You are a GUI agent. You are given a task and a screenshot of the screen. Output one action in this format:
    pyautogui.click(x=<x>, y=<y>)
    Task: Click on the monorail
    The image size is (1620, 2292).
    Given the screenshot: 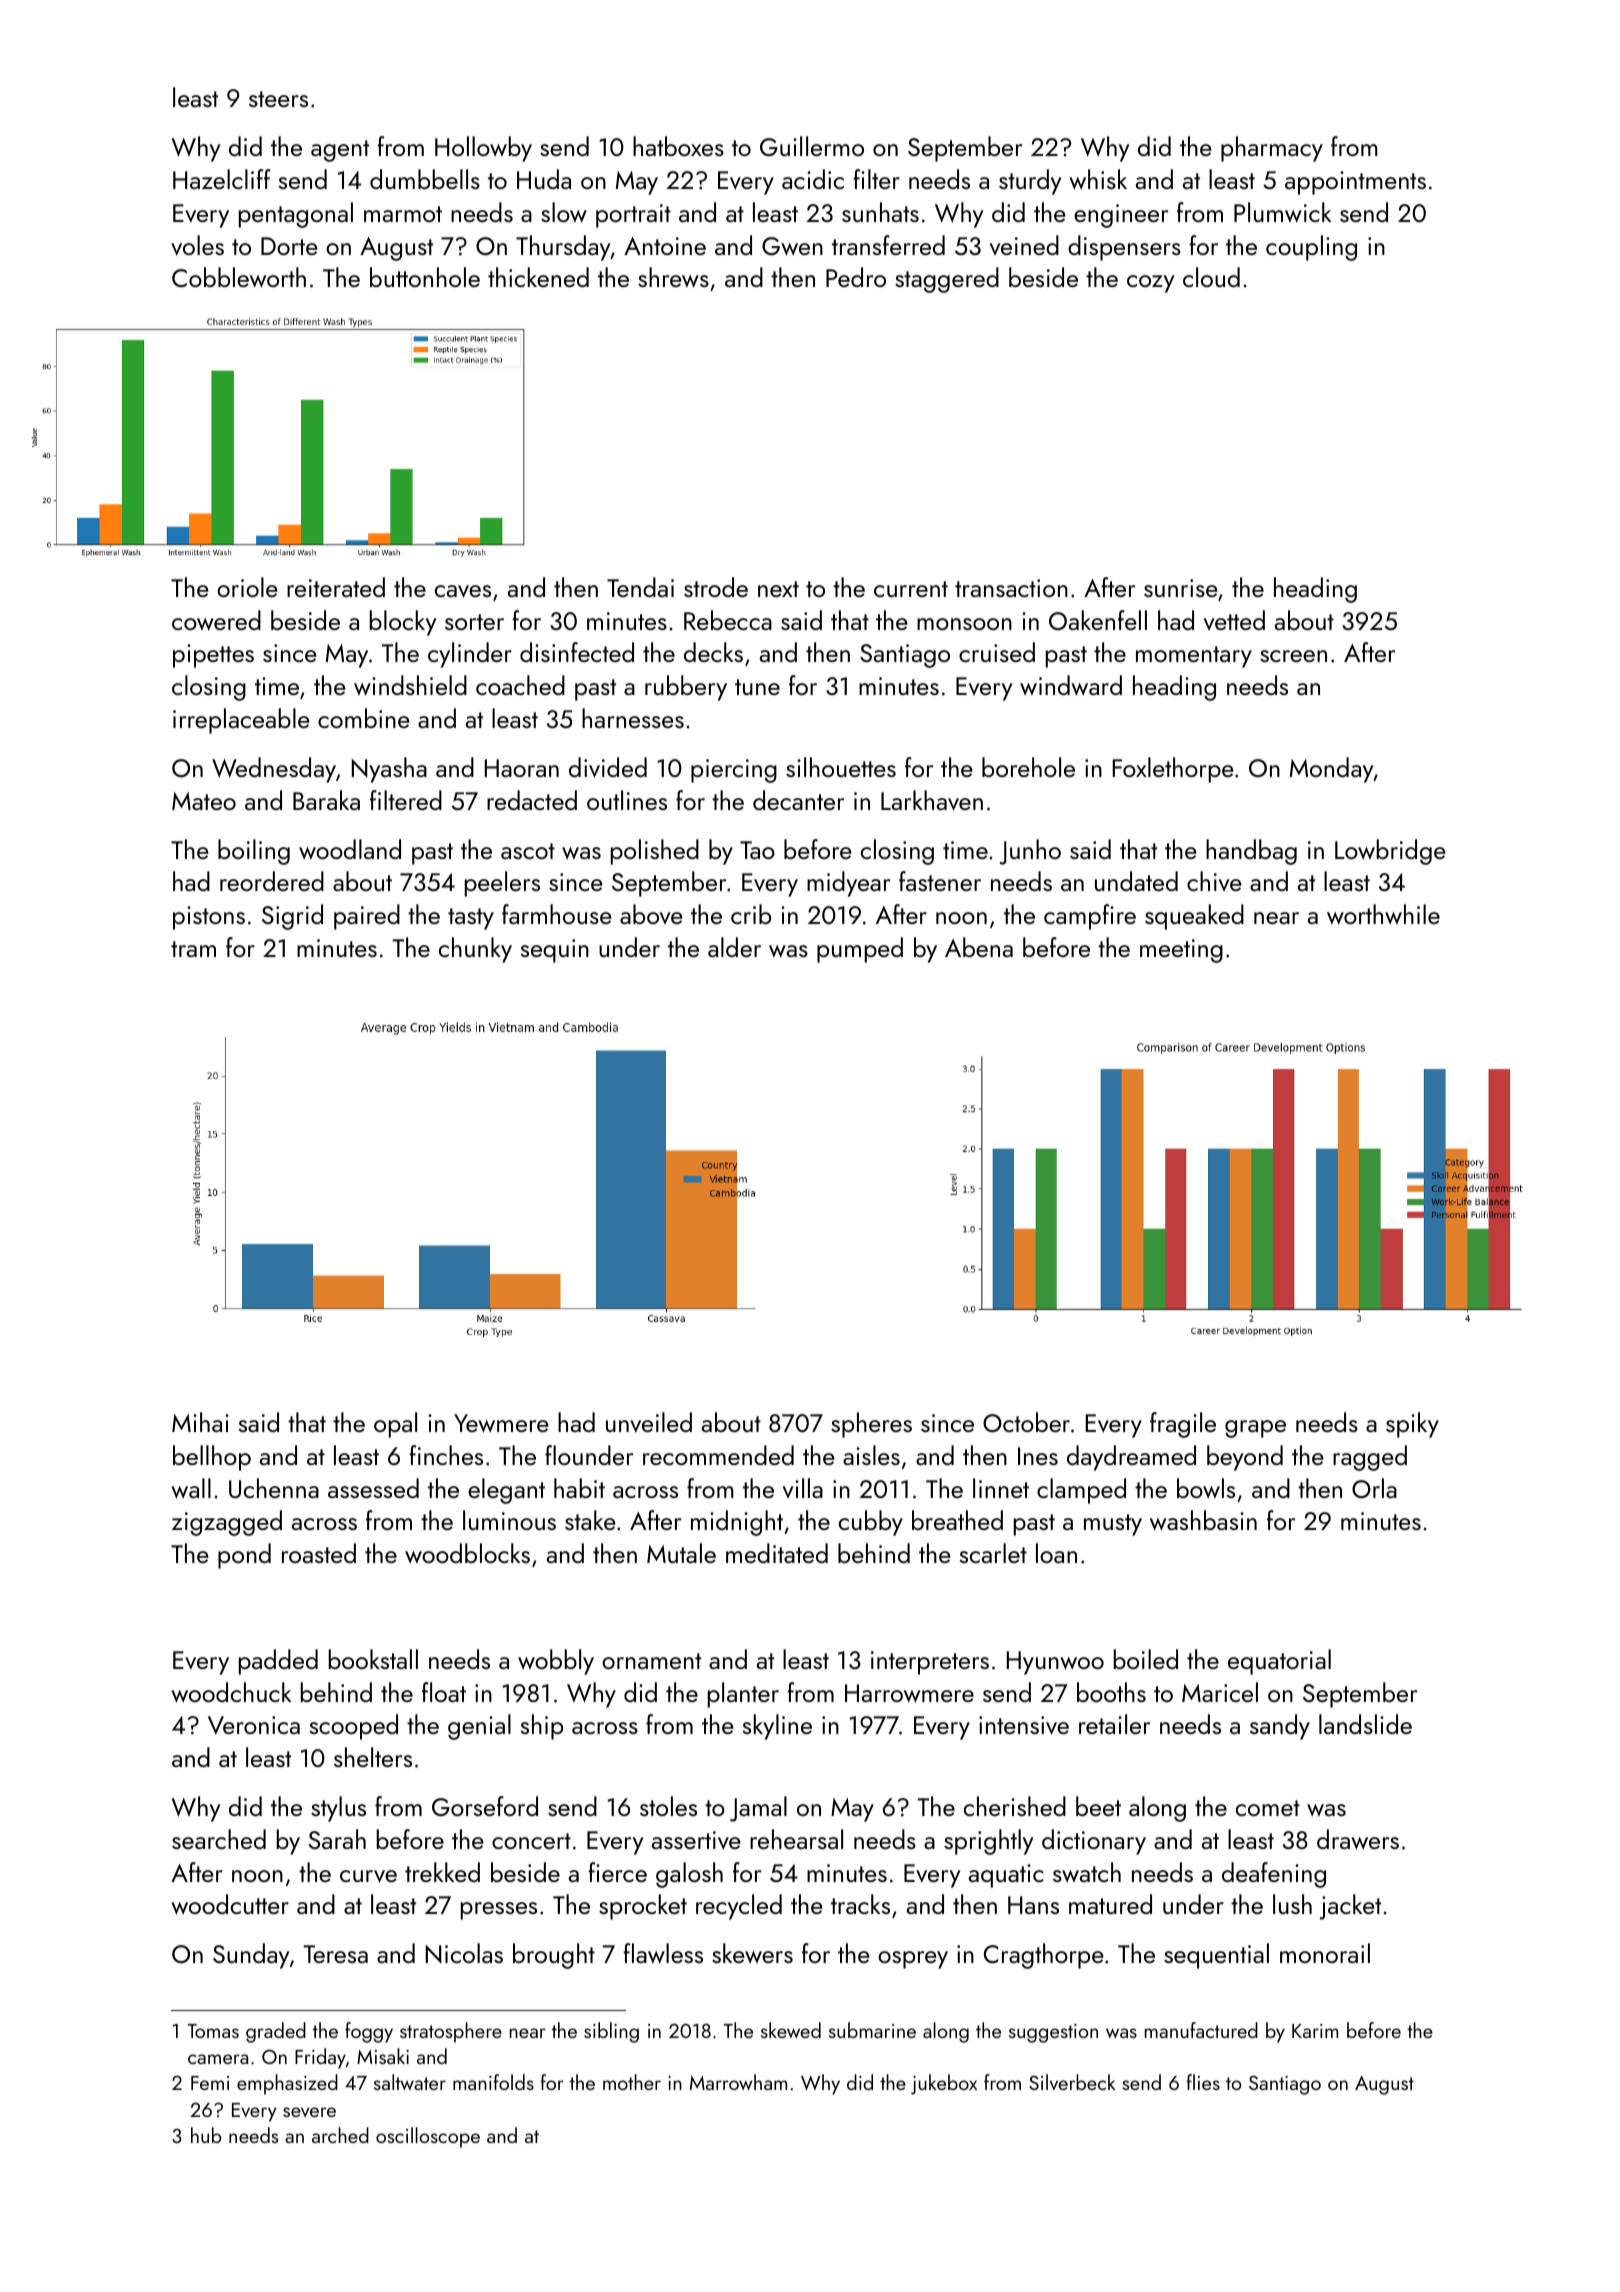 What is the action you would take?
    pyautogui.click(x=1325, y=1953)
